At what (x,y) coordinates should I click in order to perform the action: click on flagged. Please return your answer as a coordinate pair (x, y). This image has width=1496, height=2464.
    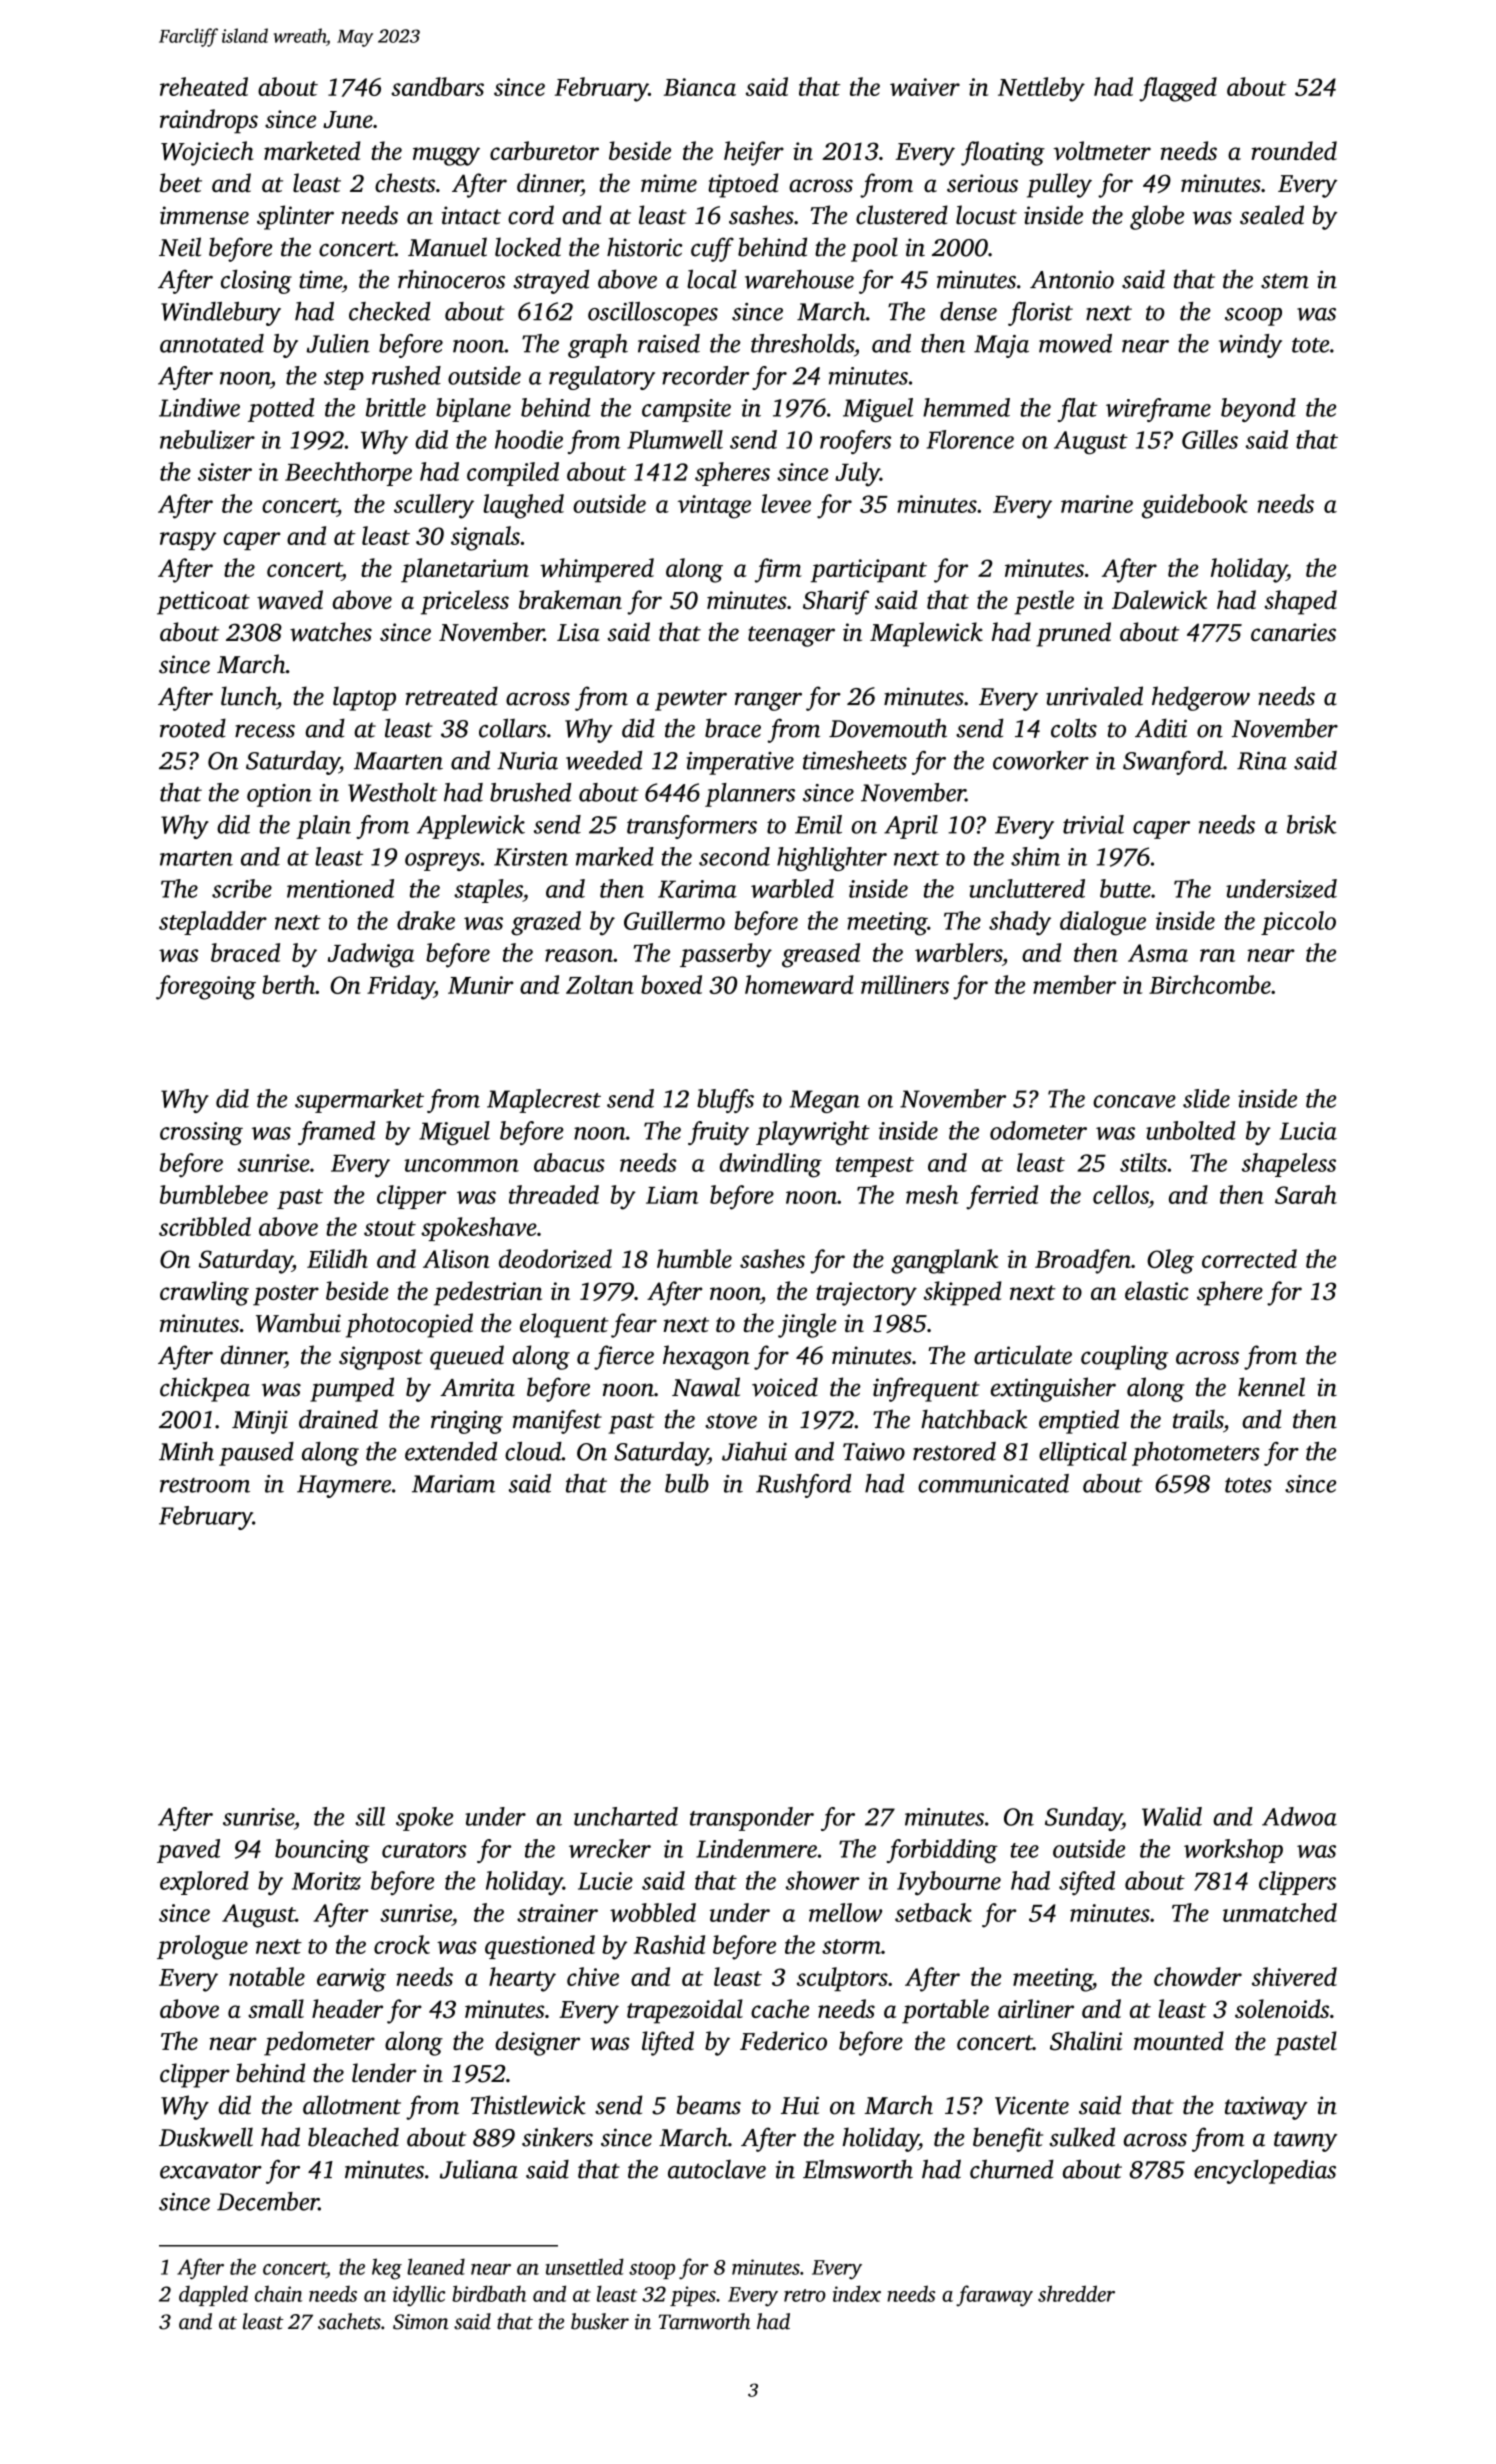
    Looking at the image, I should click on (1178, 89).
